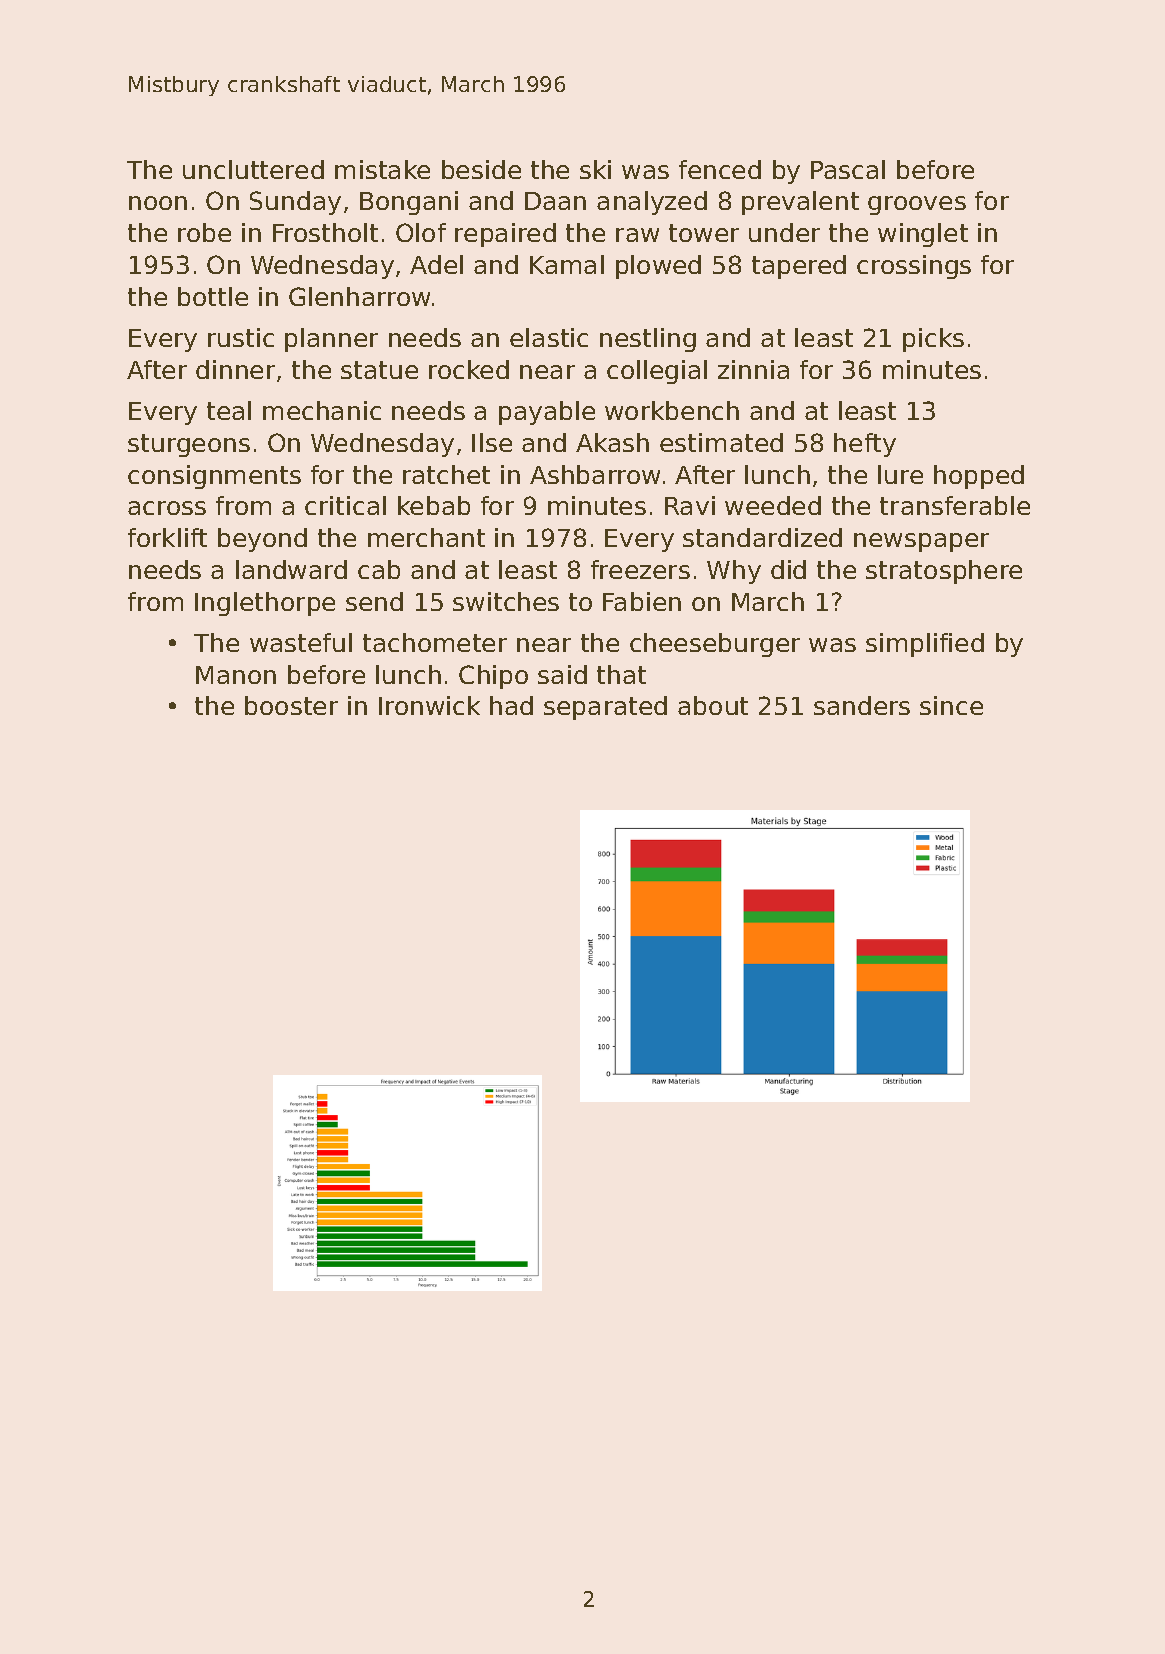 The width and height of the screenshot is (1165, 1654). I want to click on beyond, so click(262, 540).
